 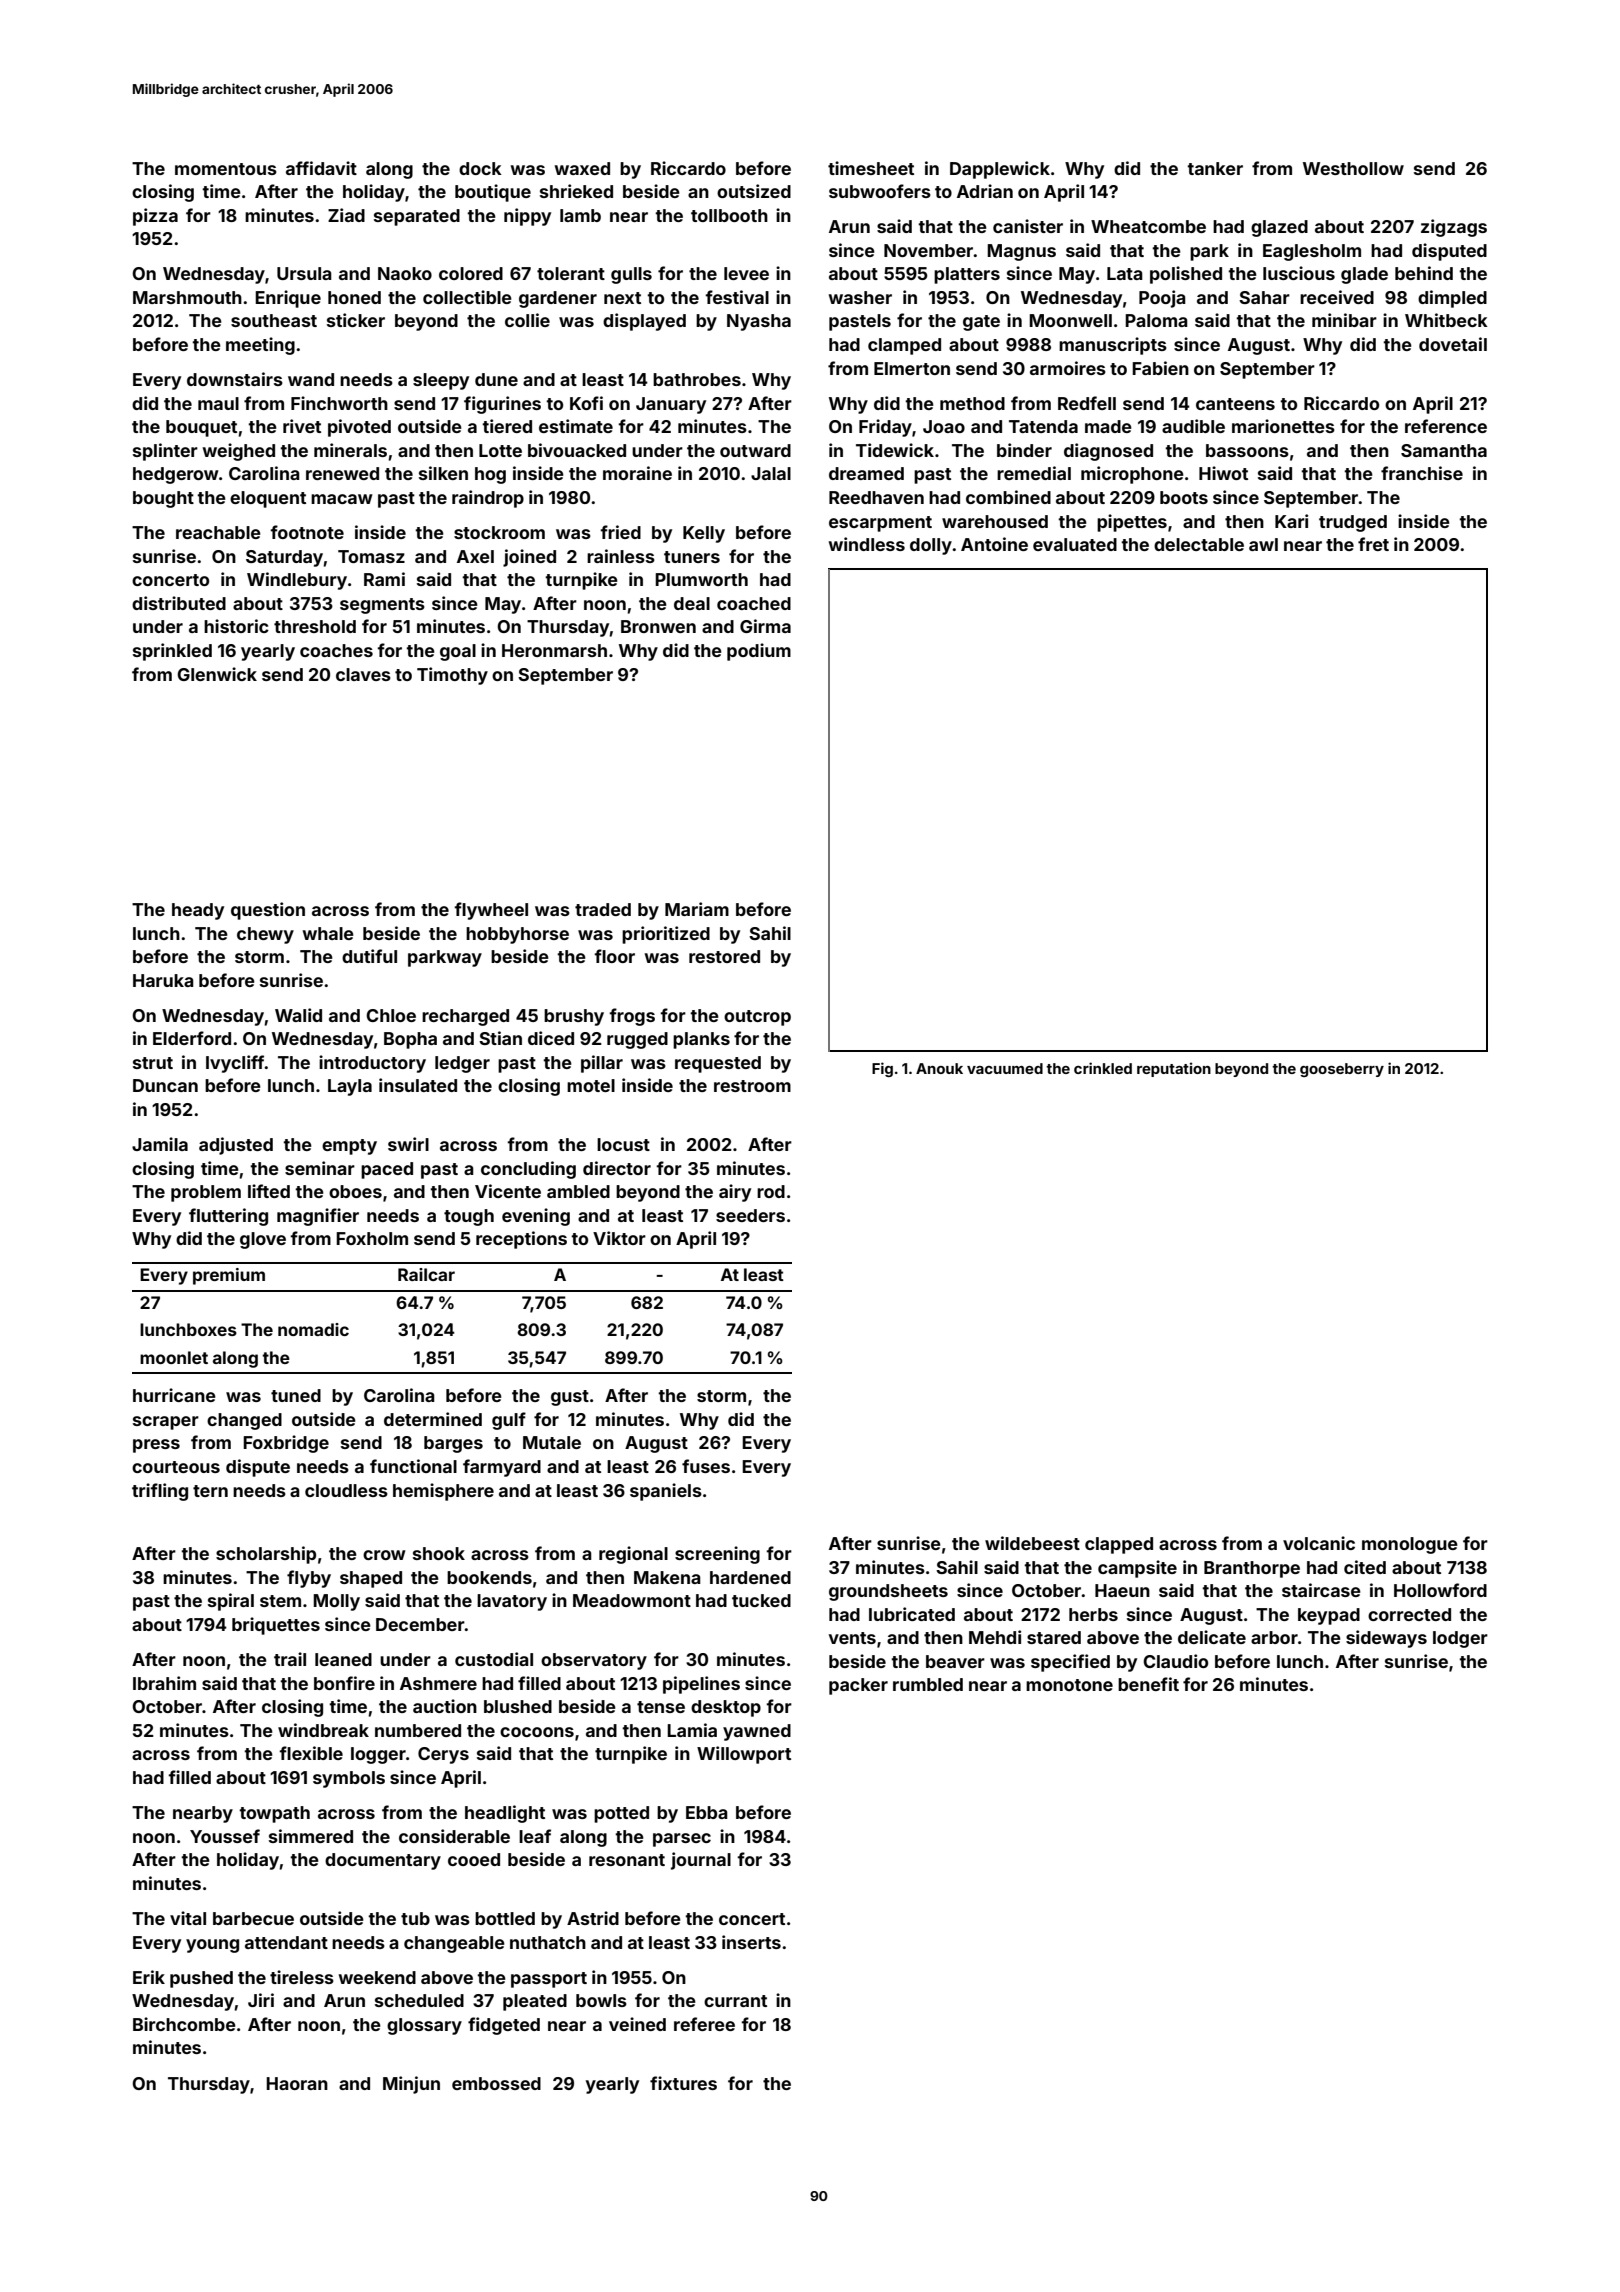 I want to click on fixtures, so click(x=683, y=2083).
